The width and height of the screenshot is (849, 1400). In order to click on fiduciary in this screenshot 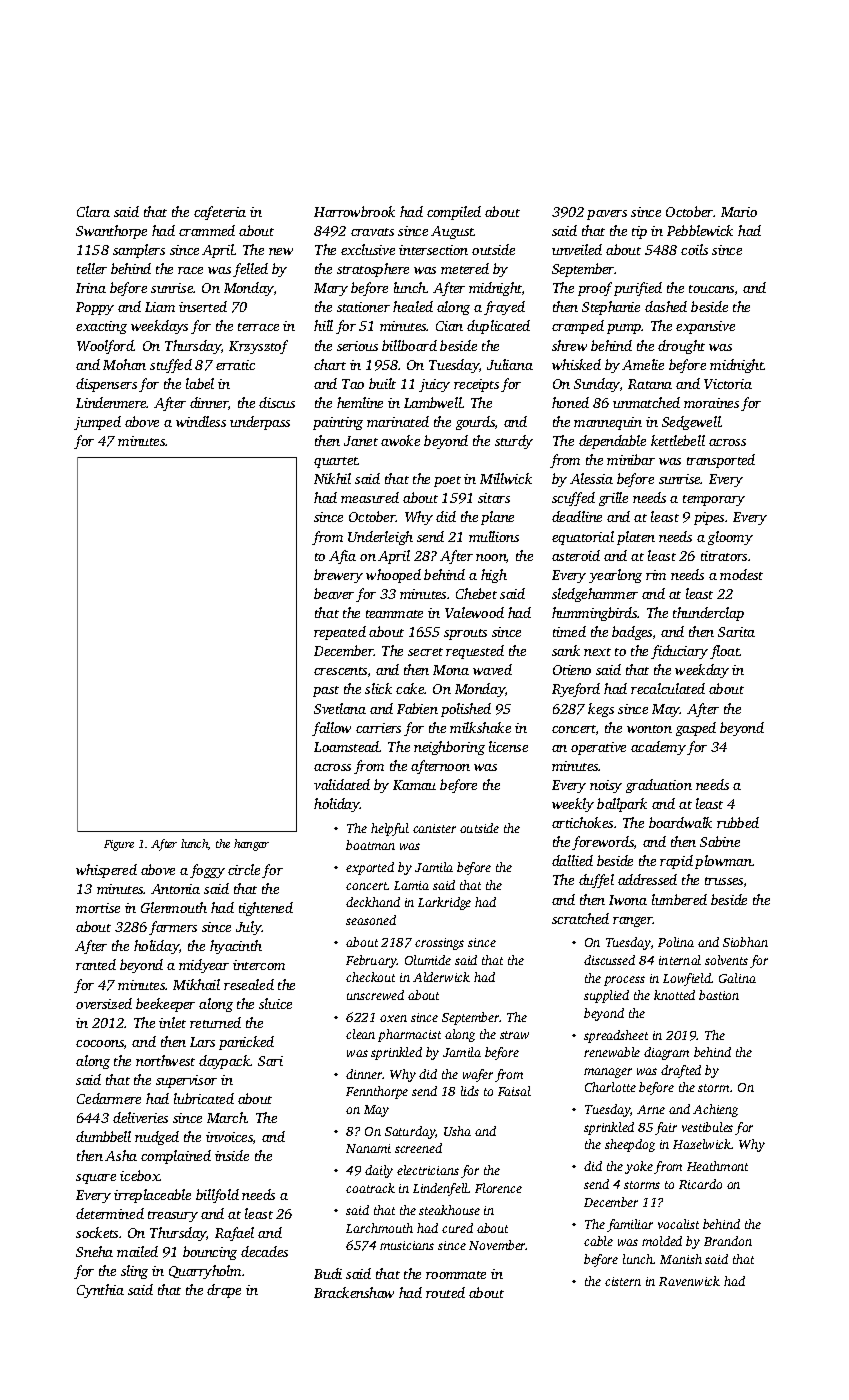, I will do `click(679, 652)`.
